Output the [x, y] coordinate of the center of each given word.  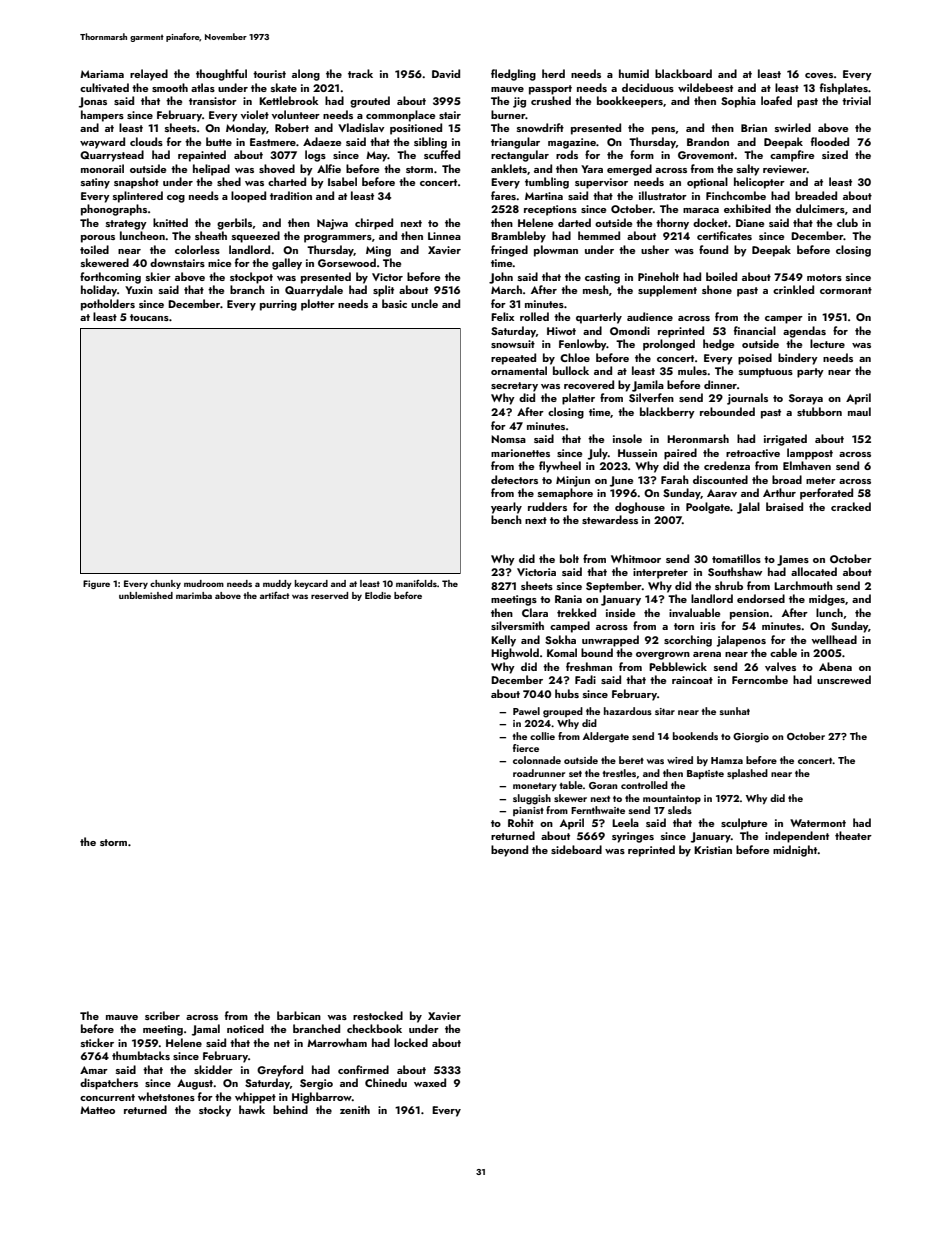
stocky [215, 1111]
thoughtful [221, 75]
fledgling [513, 75]
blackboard [683, 73]
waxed [430, 1082]
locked [411, 1042]
